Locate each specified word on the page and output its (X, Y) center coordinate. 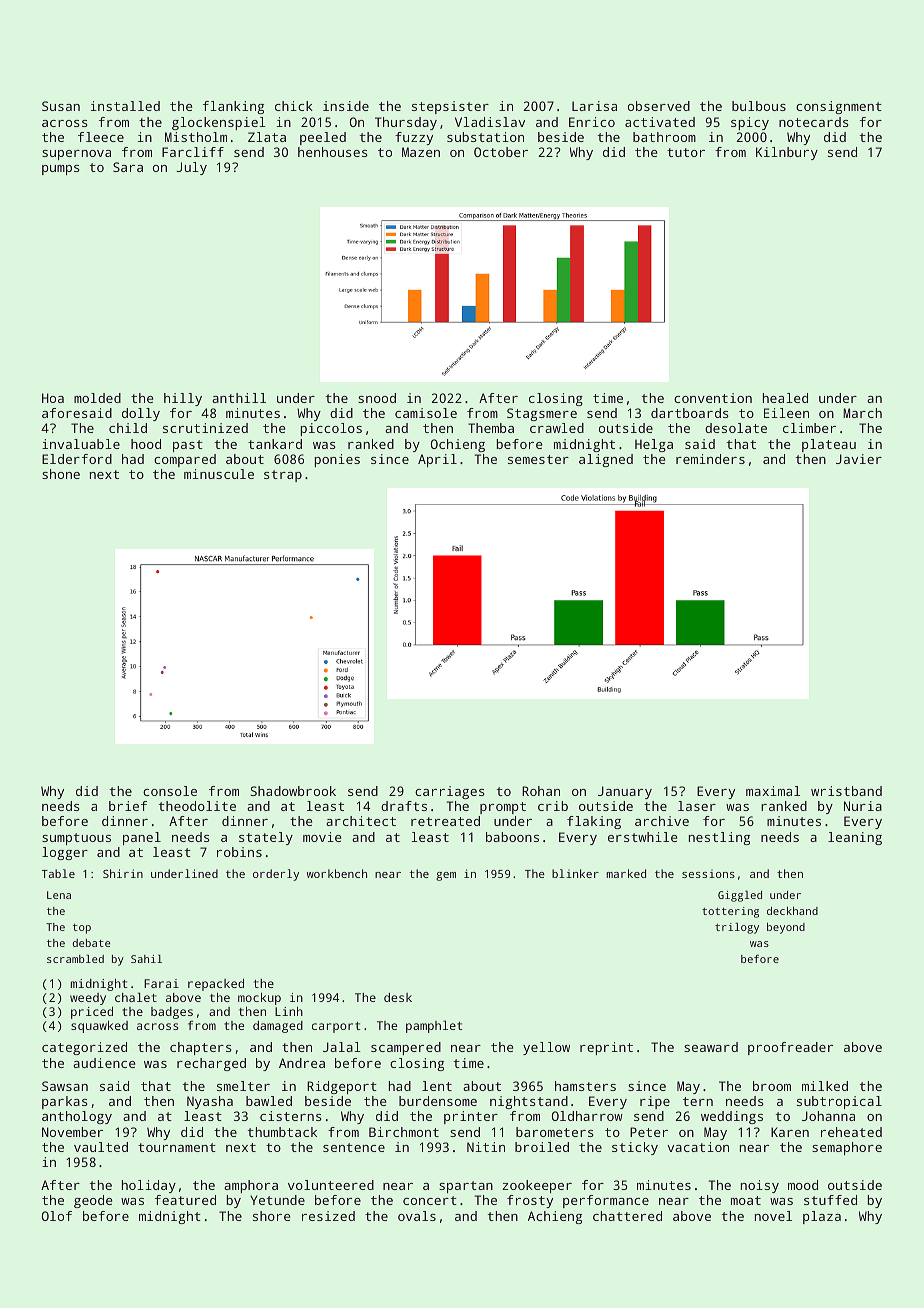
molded (97, 398)
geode (93, 1201)
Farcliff (193, 152)
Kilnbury (787, 153)
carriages (450, 792)
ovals (417, 1216)
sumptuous (76, 839)
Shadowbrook (293, 791)
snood (377, 398)
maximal (773, 791)
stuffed (830, 1200)
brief (128, 806)
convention (713, 398)
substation (485, 137)
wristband (846, 791)
